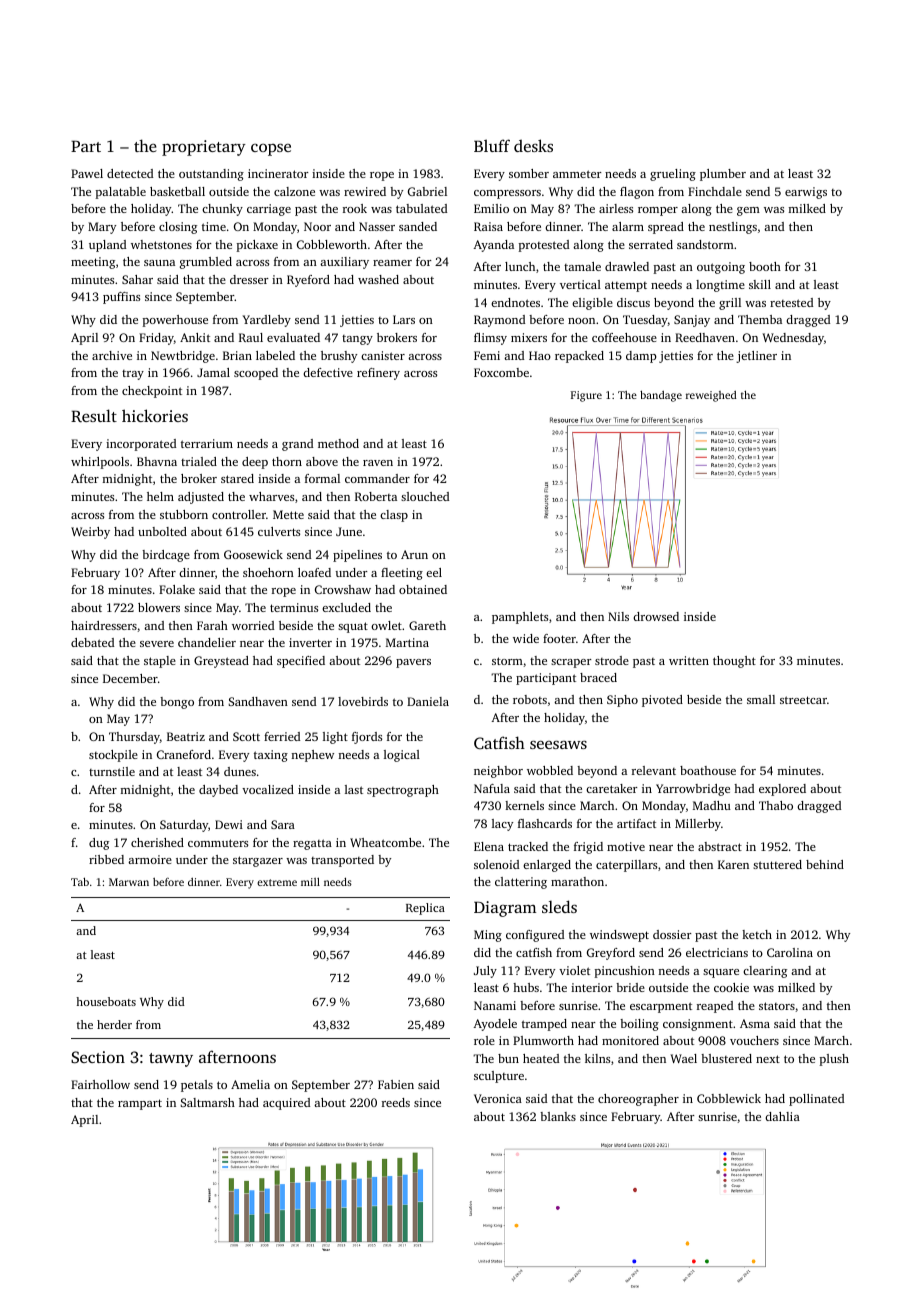  What do you see at coordinates (308, 281) in the page?
I see `Ryeford` at bounding box center [308, 281].
